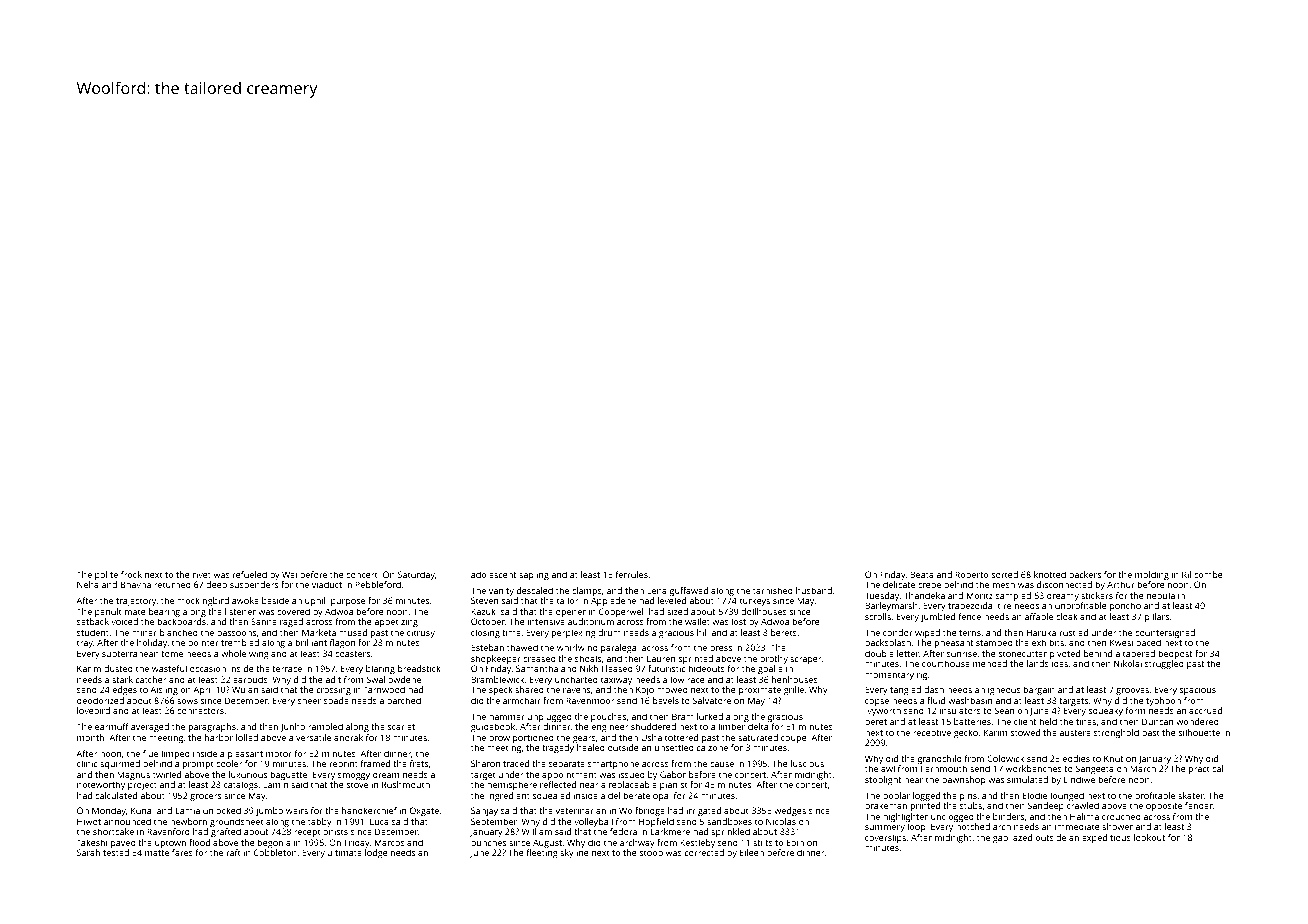 The image size is (1308, 924). I want to click on bedpost, so click(1175, 654).
